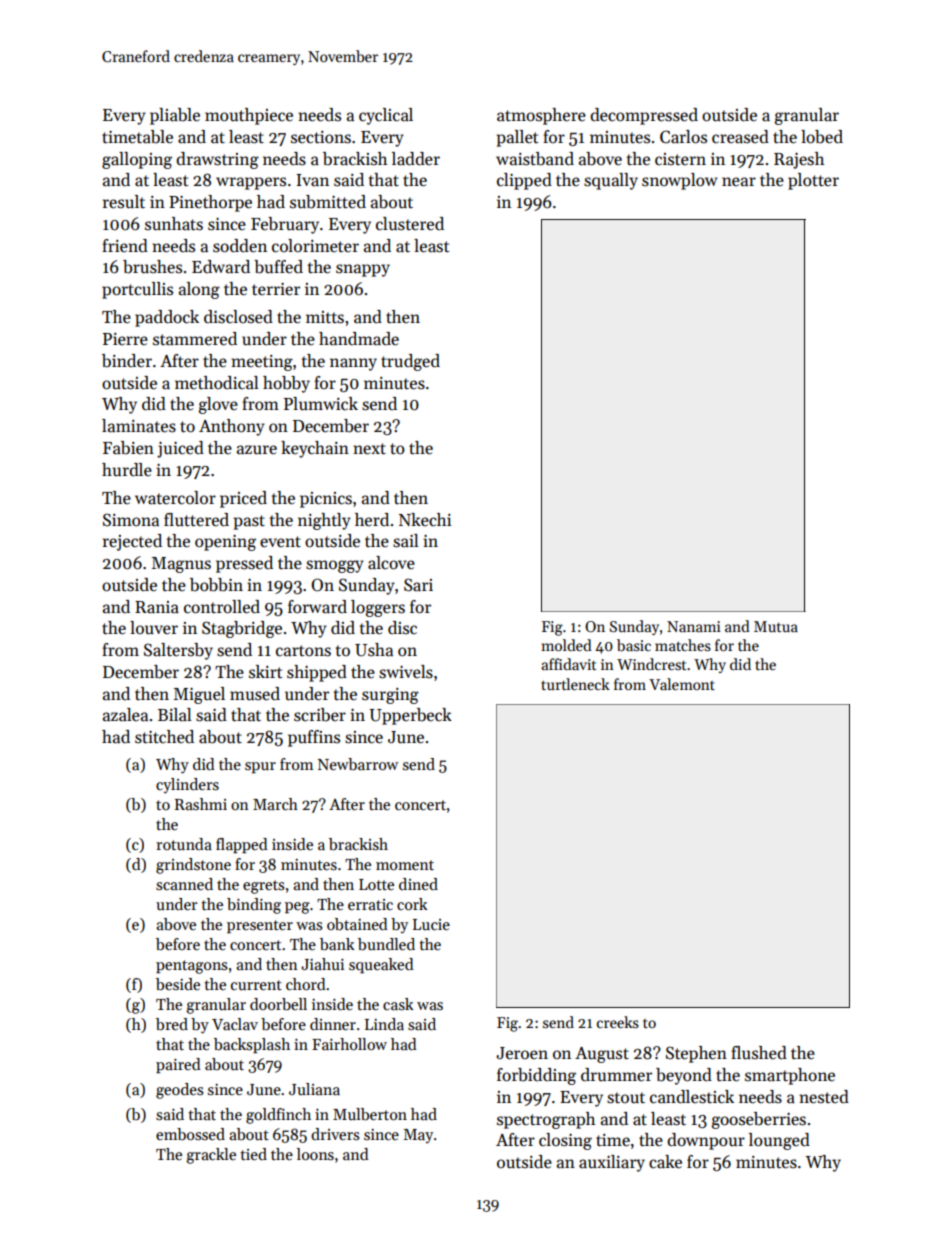 Image resolution: width=952 pixels, height=1233 pixels. I want to click on trudged, so click(410, 362).
